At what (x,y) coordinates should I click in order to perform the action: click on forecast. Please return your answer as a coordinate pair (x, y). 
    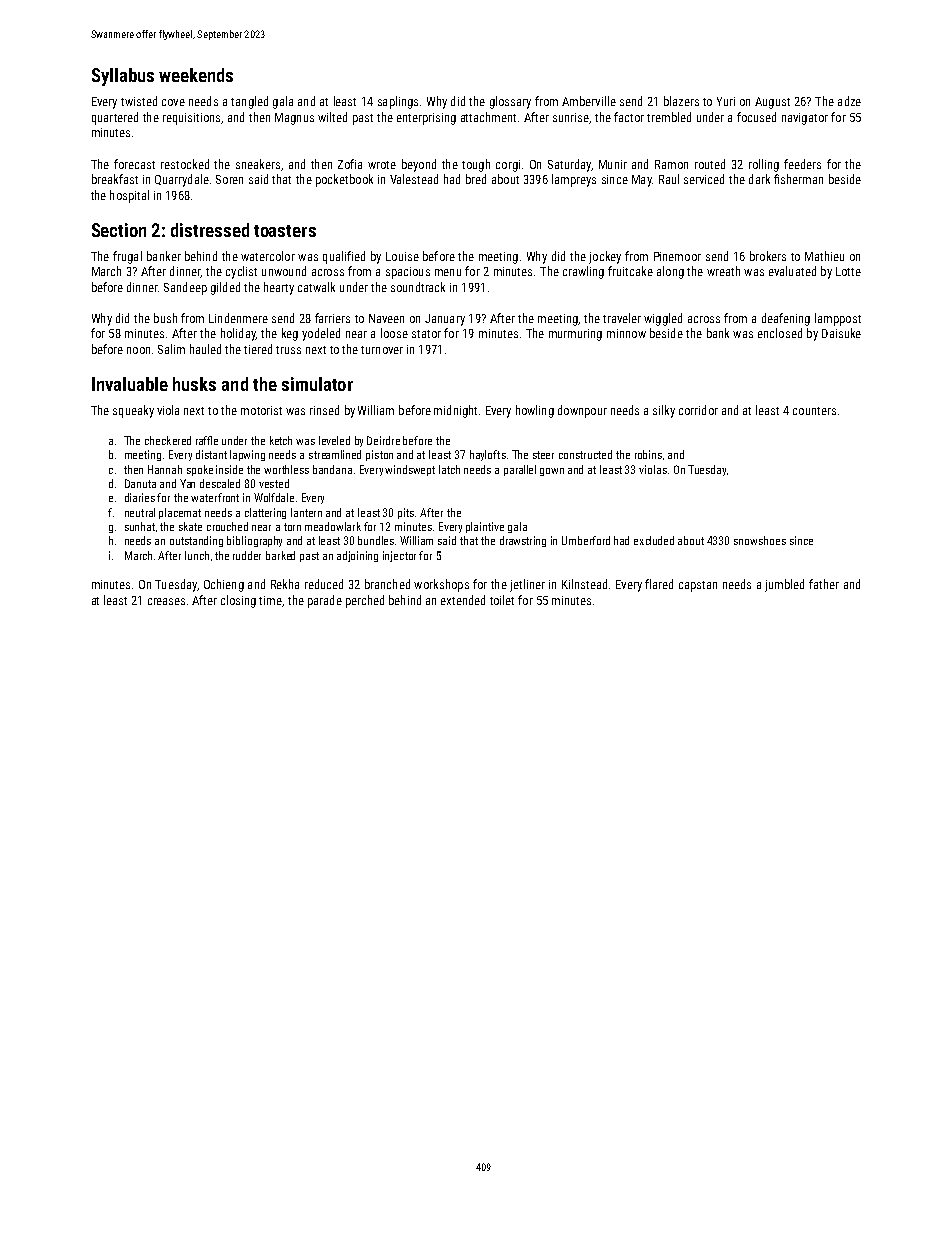
    Looking at the image, I should click on (134, 164).
